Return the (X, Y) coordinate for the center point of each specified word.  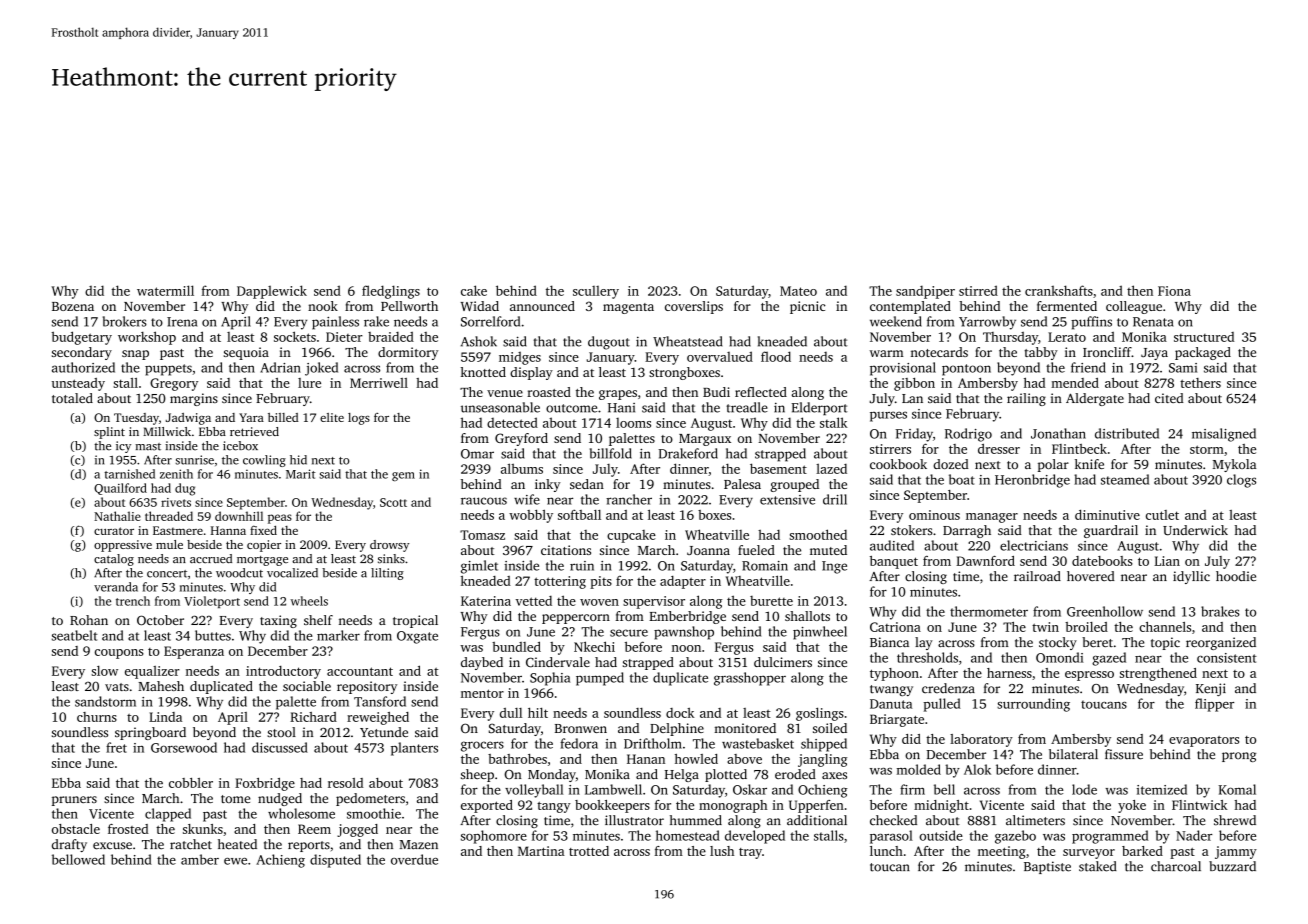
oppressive (123, 546)
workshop (147, 338)
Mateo (798, 291)
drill (835, 499)
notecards (939, 352)
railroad (1037, 576)
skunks (203, 829)
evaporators (1204, 741)
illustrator (634, 820)
